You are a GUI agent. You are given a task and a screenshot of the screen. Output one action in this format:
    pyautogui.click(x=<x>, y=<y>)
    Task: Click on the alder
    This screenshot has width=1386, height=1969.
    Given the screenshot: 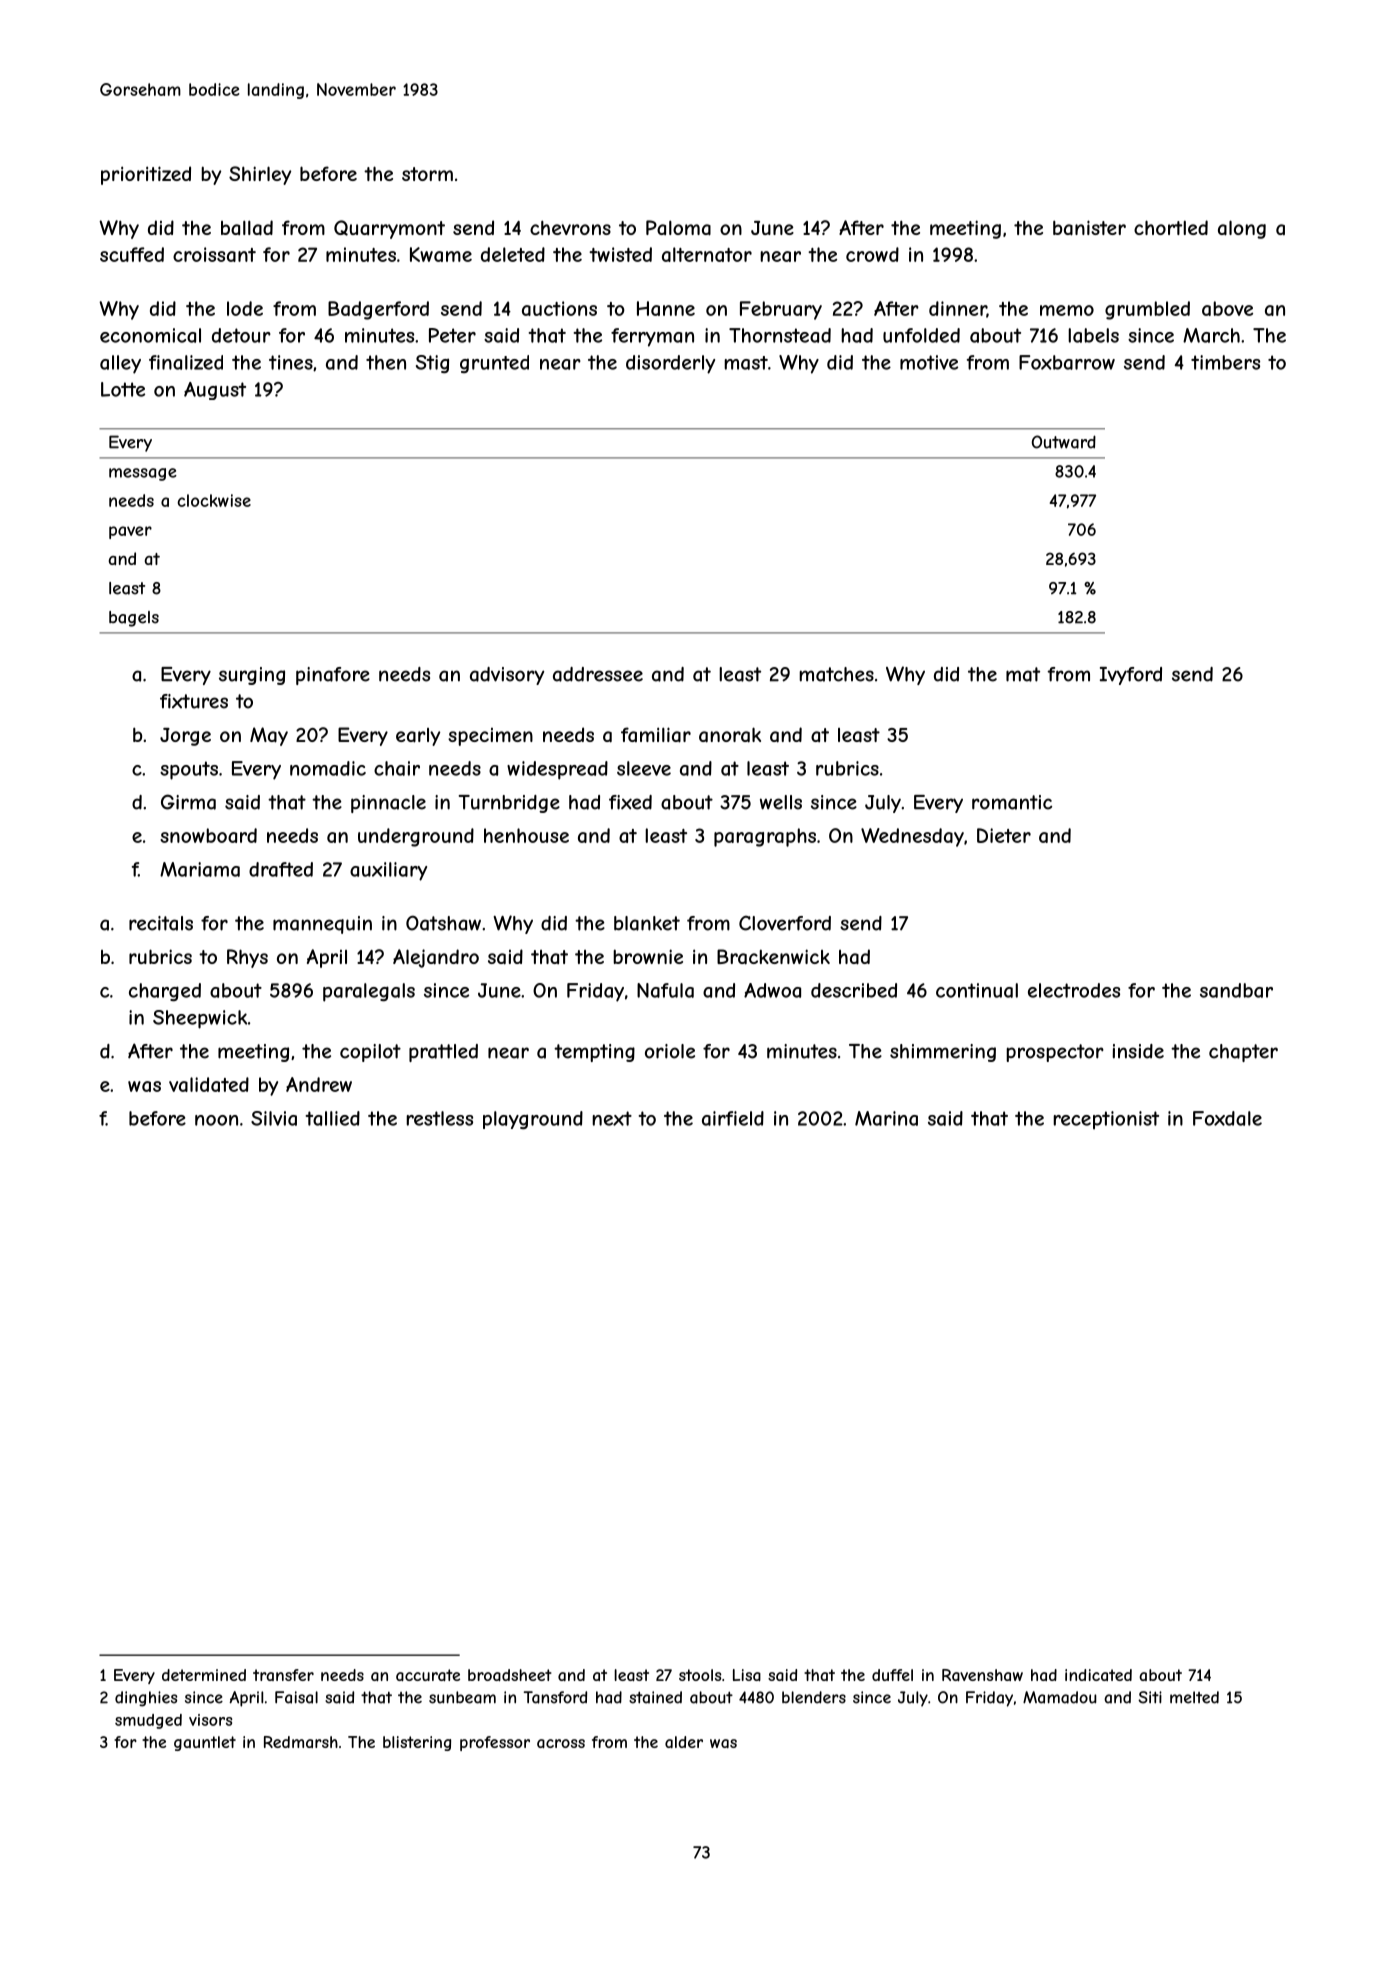 What is the action you would take?
    pyautogui.click(x=684, y=1742)
